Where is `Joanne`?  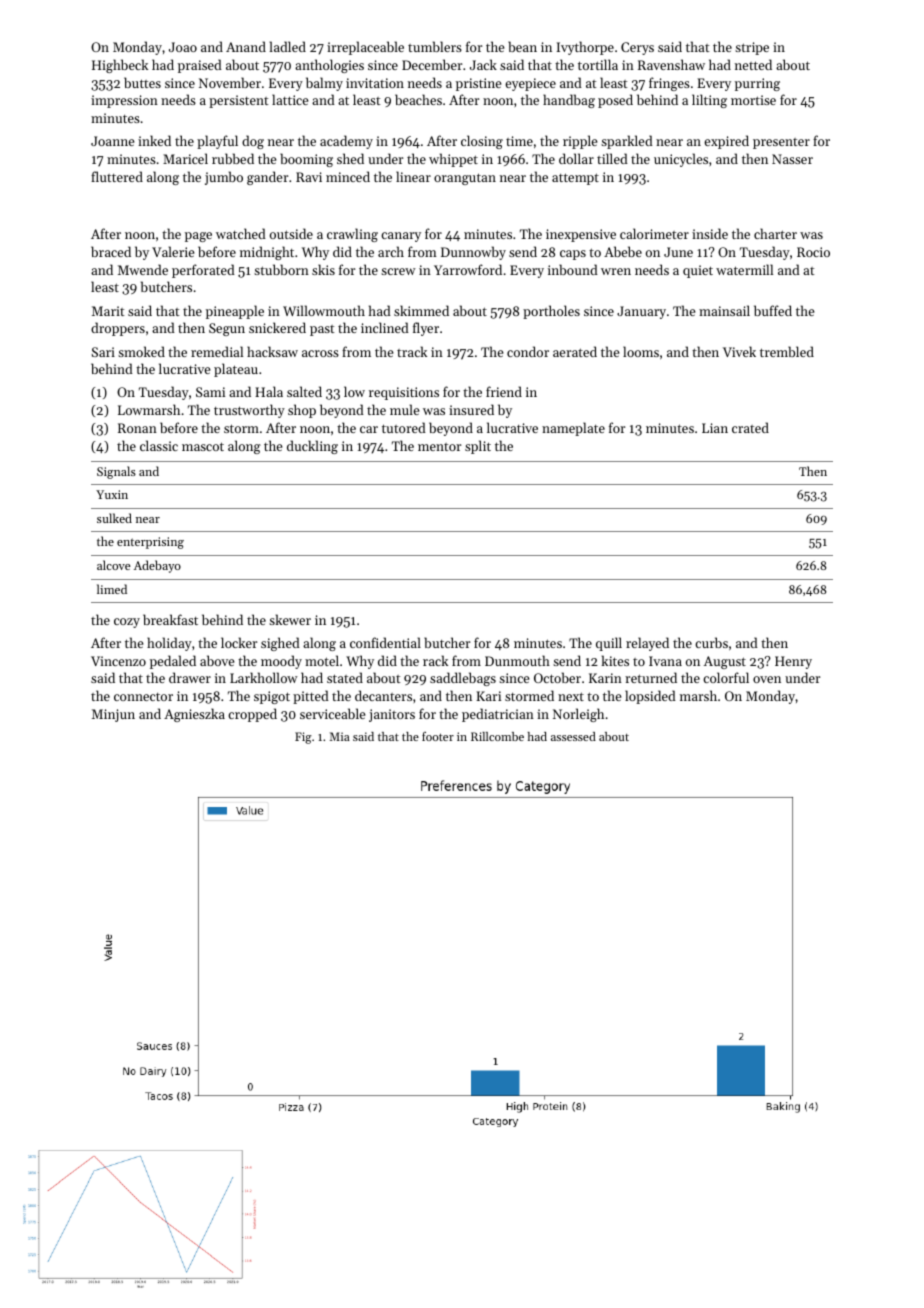 Joanne is located at coordinates (112, 141).
